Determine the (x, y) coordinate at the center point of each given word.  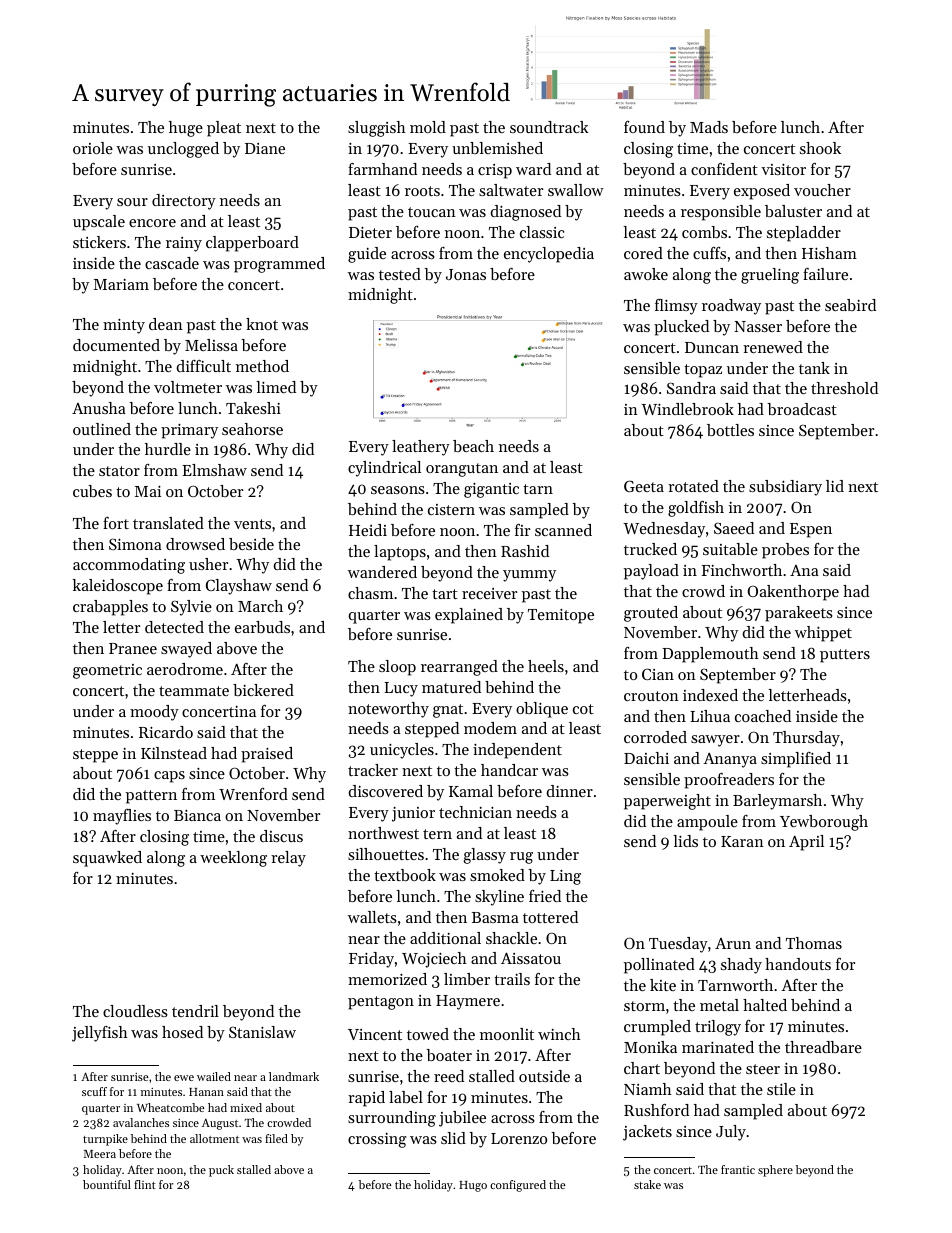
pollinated (659, 966)
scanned (563, 530)
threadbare (823, 1047)
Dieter (370, 232)
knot (262, 324)
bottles (730, 430)
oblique (542, 710)
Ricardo (166, 732)
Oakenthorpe (793, 593)
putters (845, 656)
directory (184, 202)
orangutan (462, 470)
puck (221, 1171)
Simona (135, 544)
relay (288, 859)
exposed (762, 192)
